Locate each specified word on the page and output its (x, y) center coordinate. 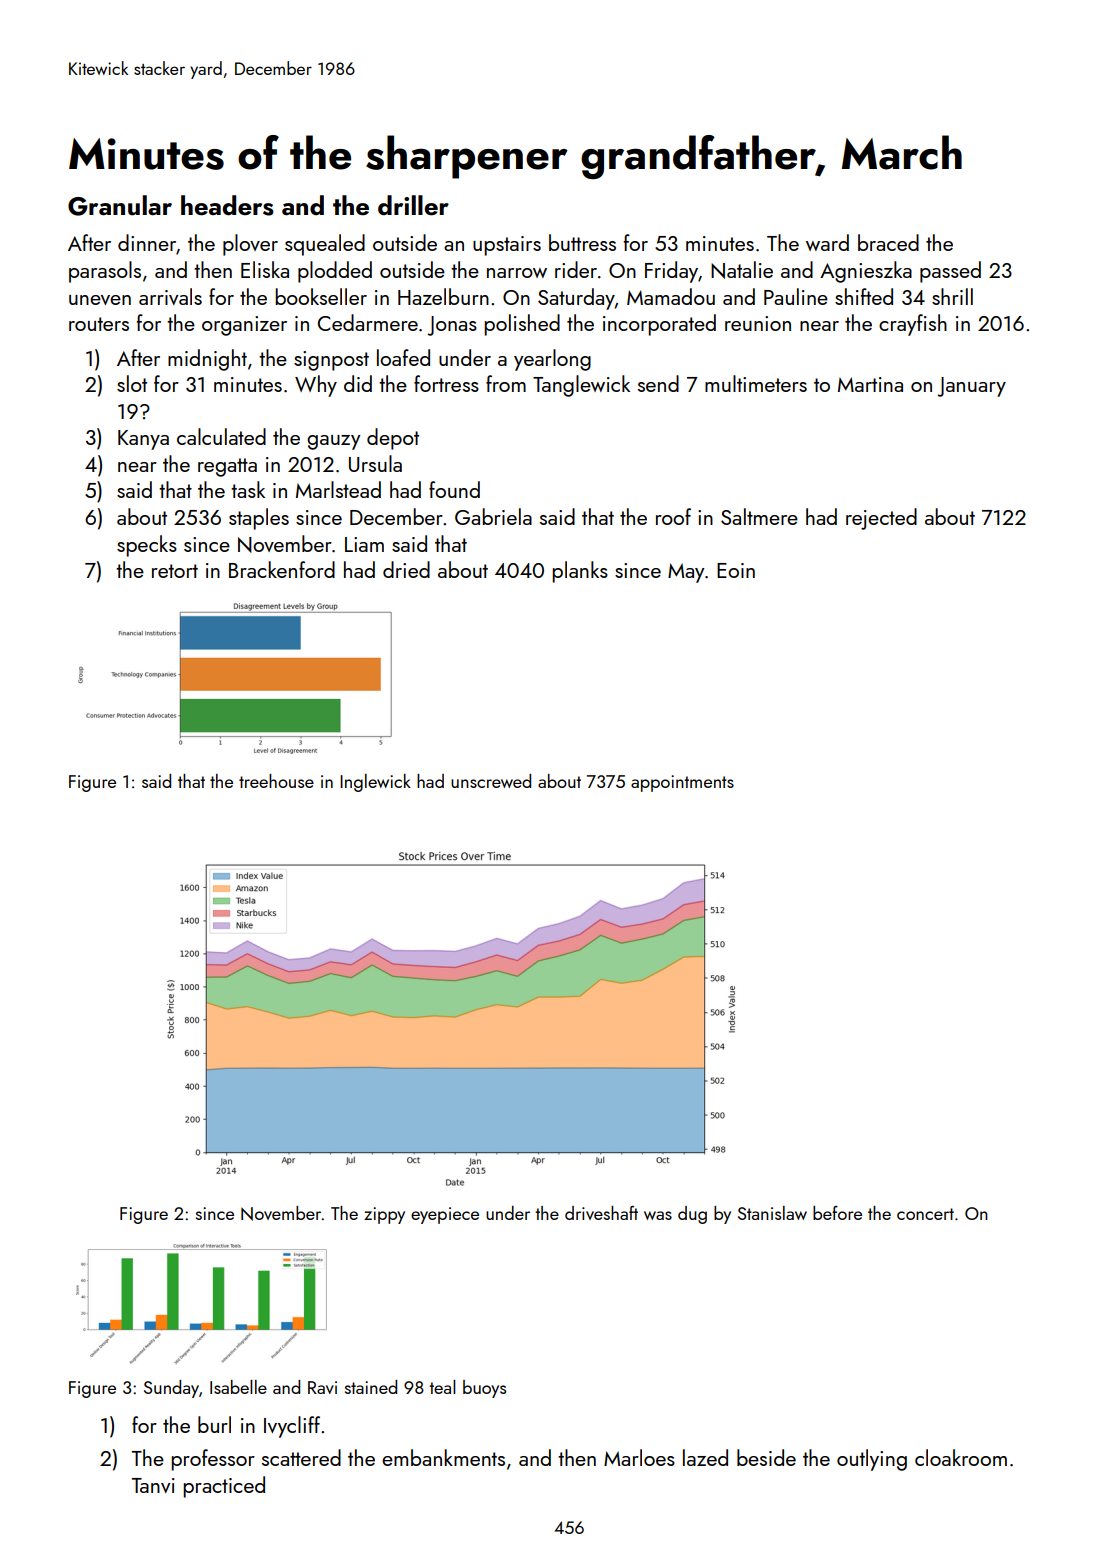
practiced (224, 1487)
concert (925, 1214)
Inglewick (375, 783)
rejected (881, 519)
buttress (582, 242)
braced (888, 242)
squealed (325, 245)
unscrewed (491, 781)
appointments (682, 783)
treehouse (276, 781)
